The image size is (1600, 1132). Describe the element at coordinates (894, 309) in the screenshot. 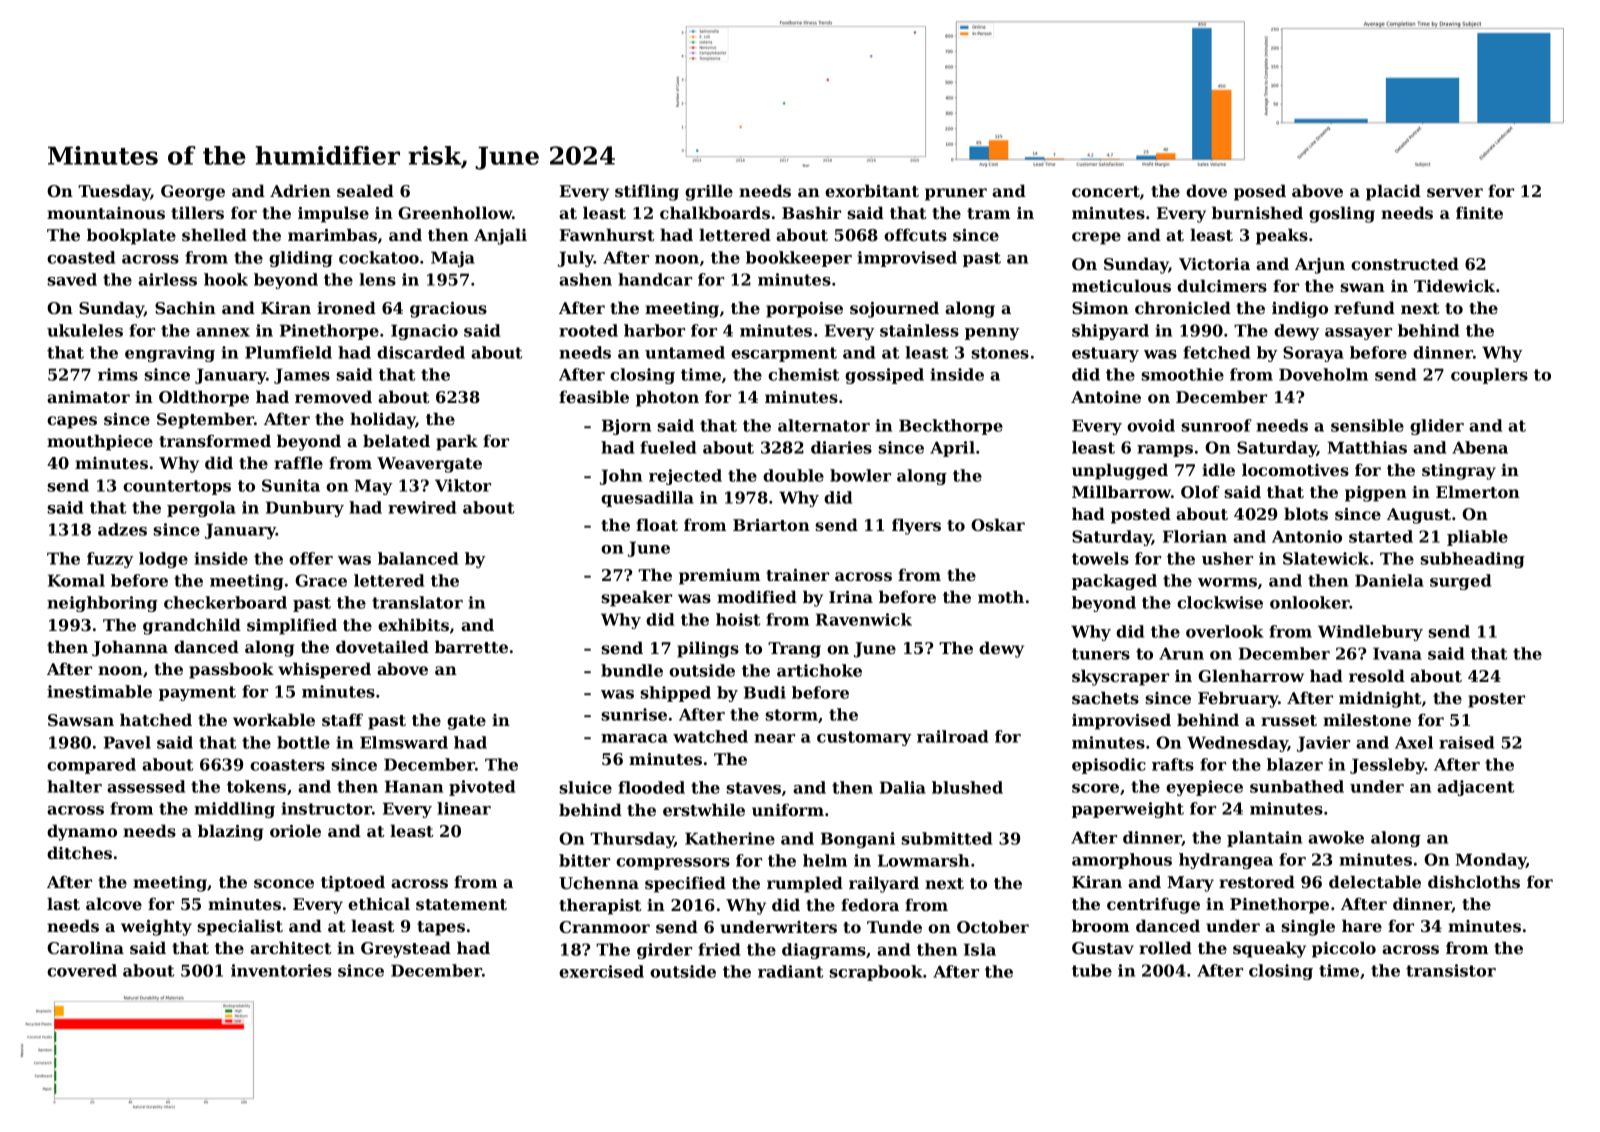

I see `sojourned` at that location.
